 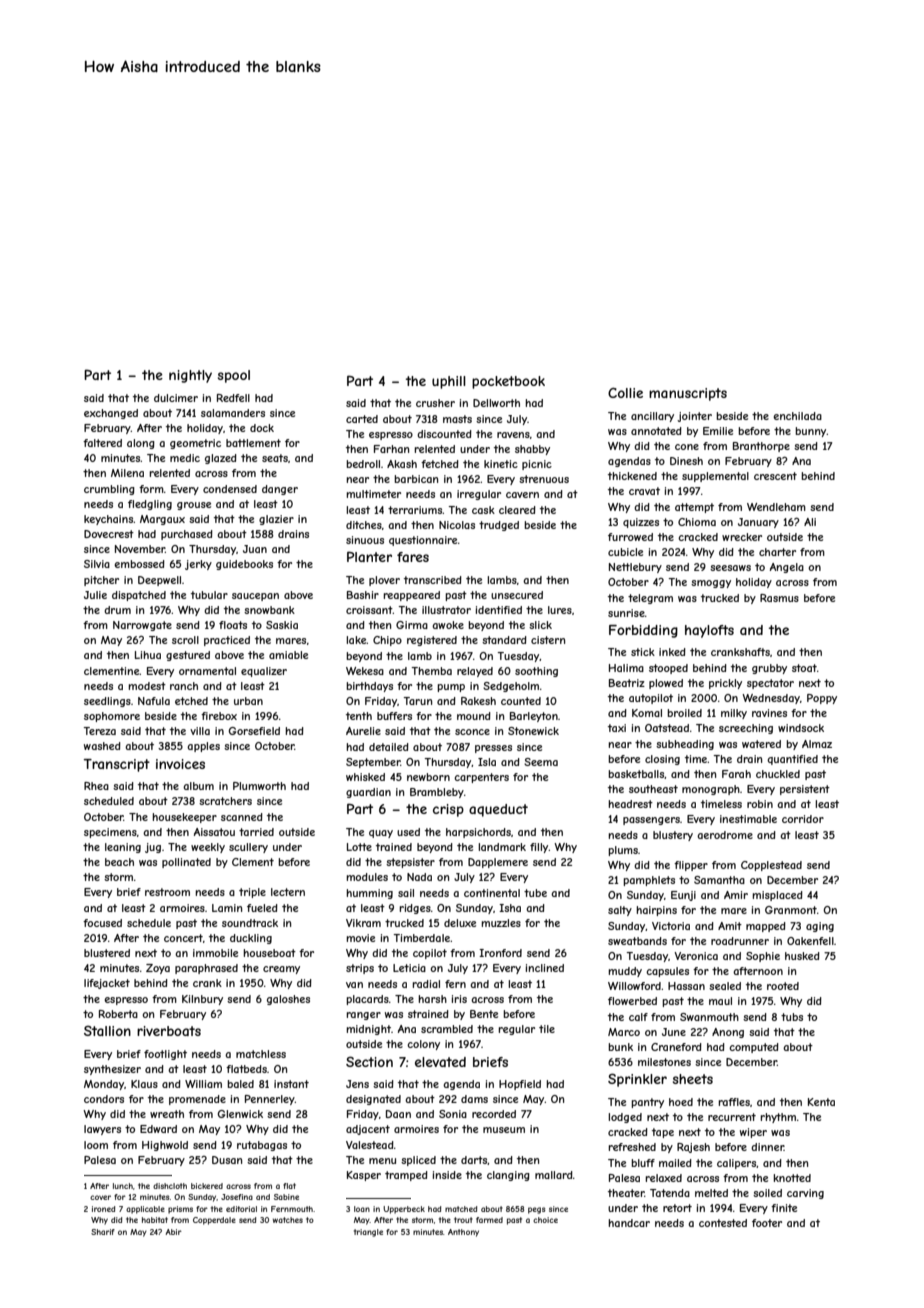 I want to click on plums, so click(x=623, y=851).
